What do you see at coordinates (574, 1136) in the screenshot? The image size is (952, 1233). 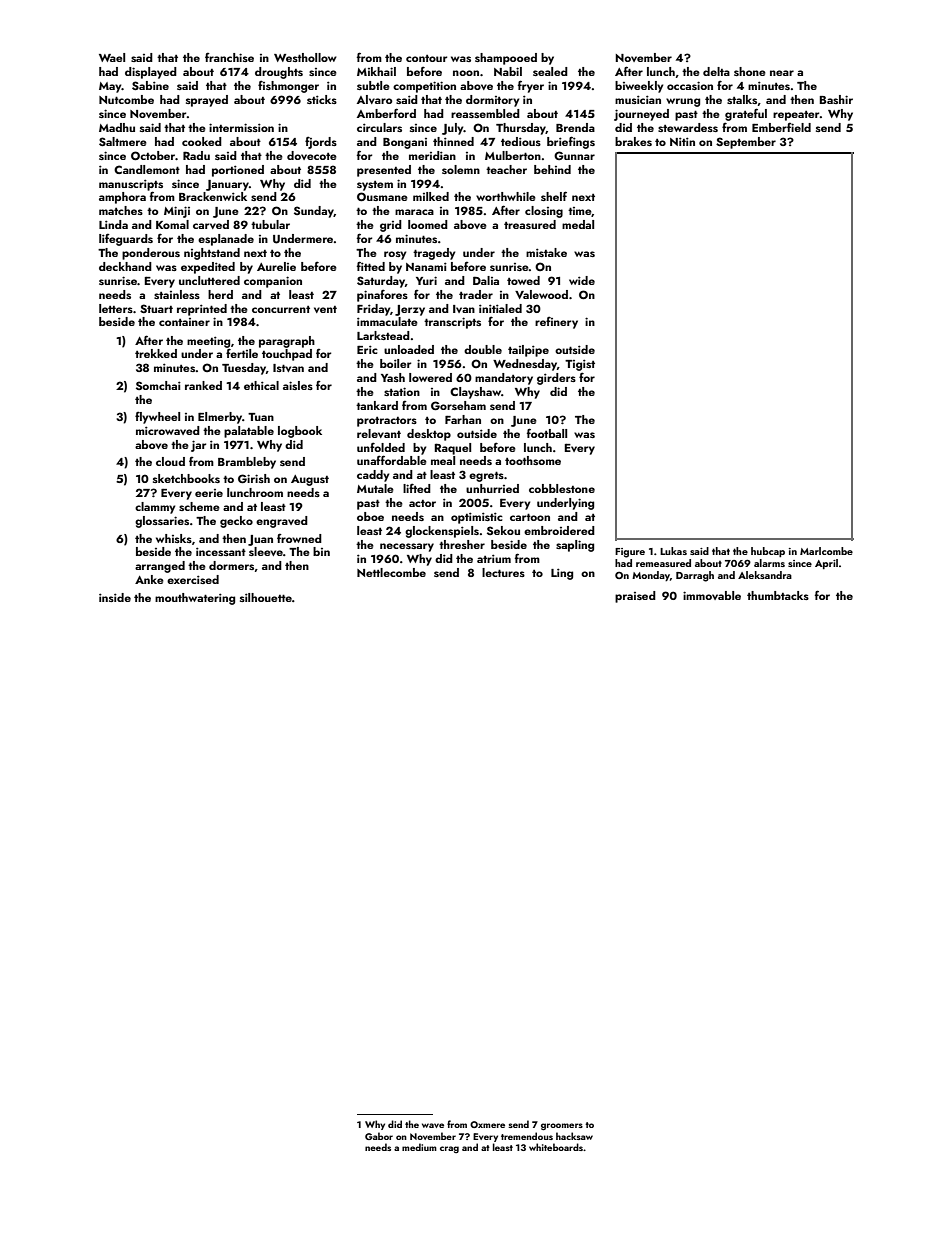 I see `hacksaw` at bounding box center [574, 1136].
